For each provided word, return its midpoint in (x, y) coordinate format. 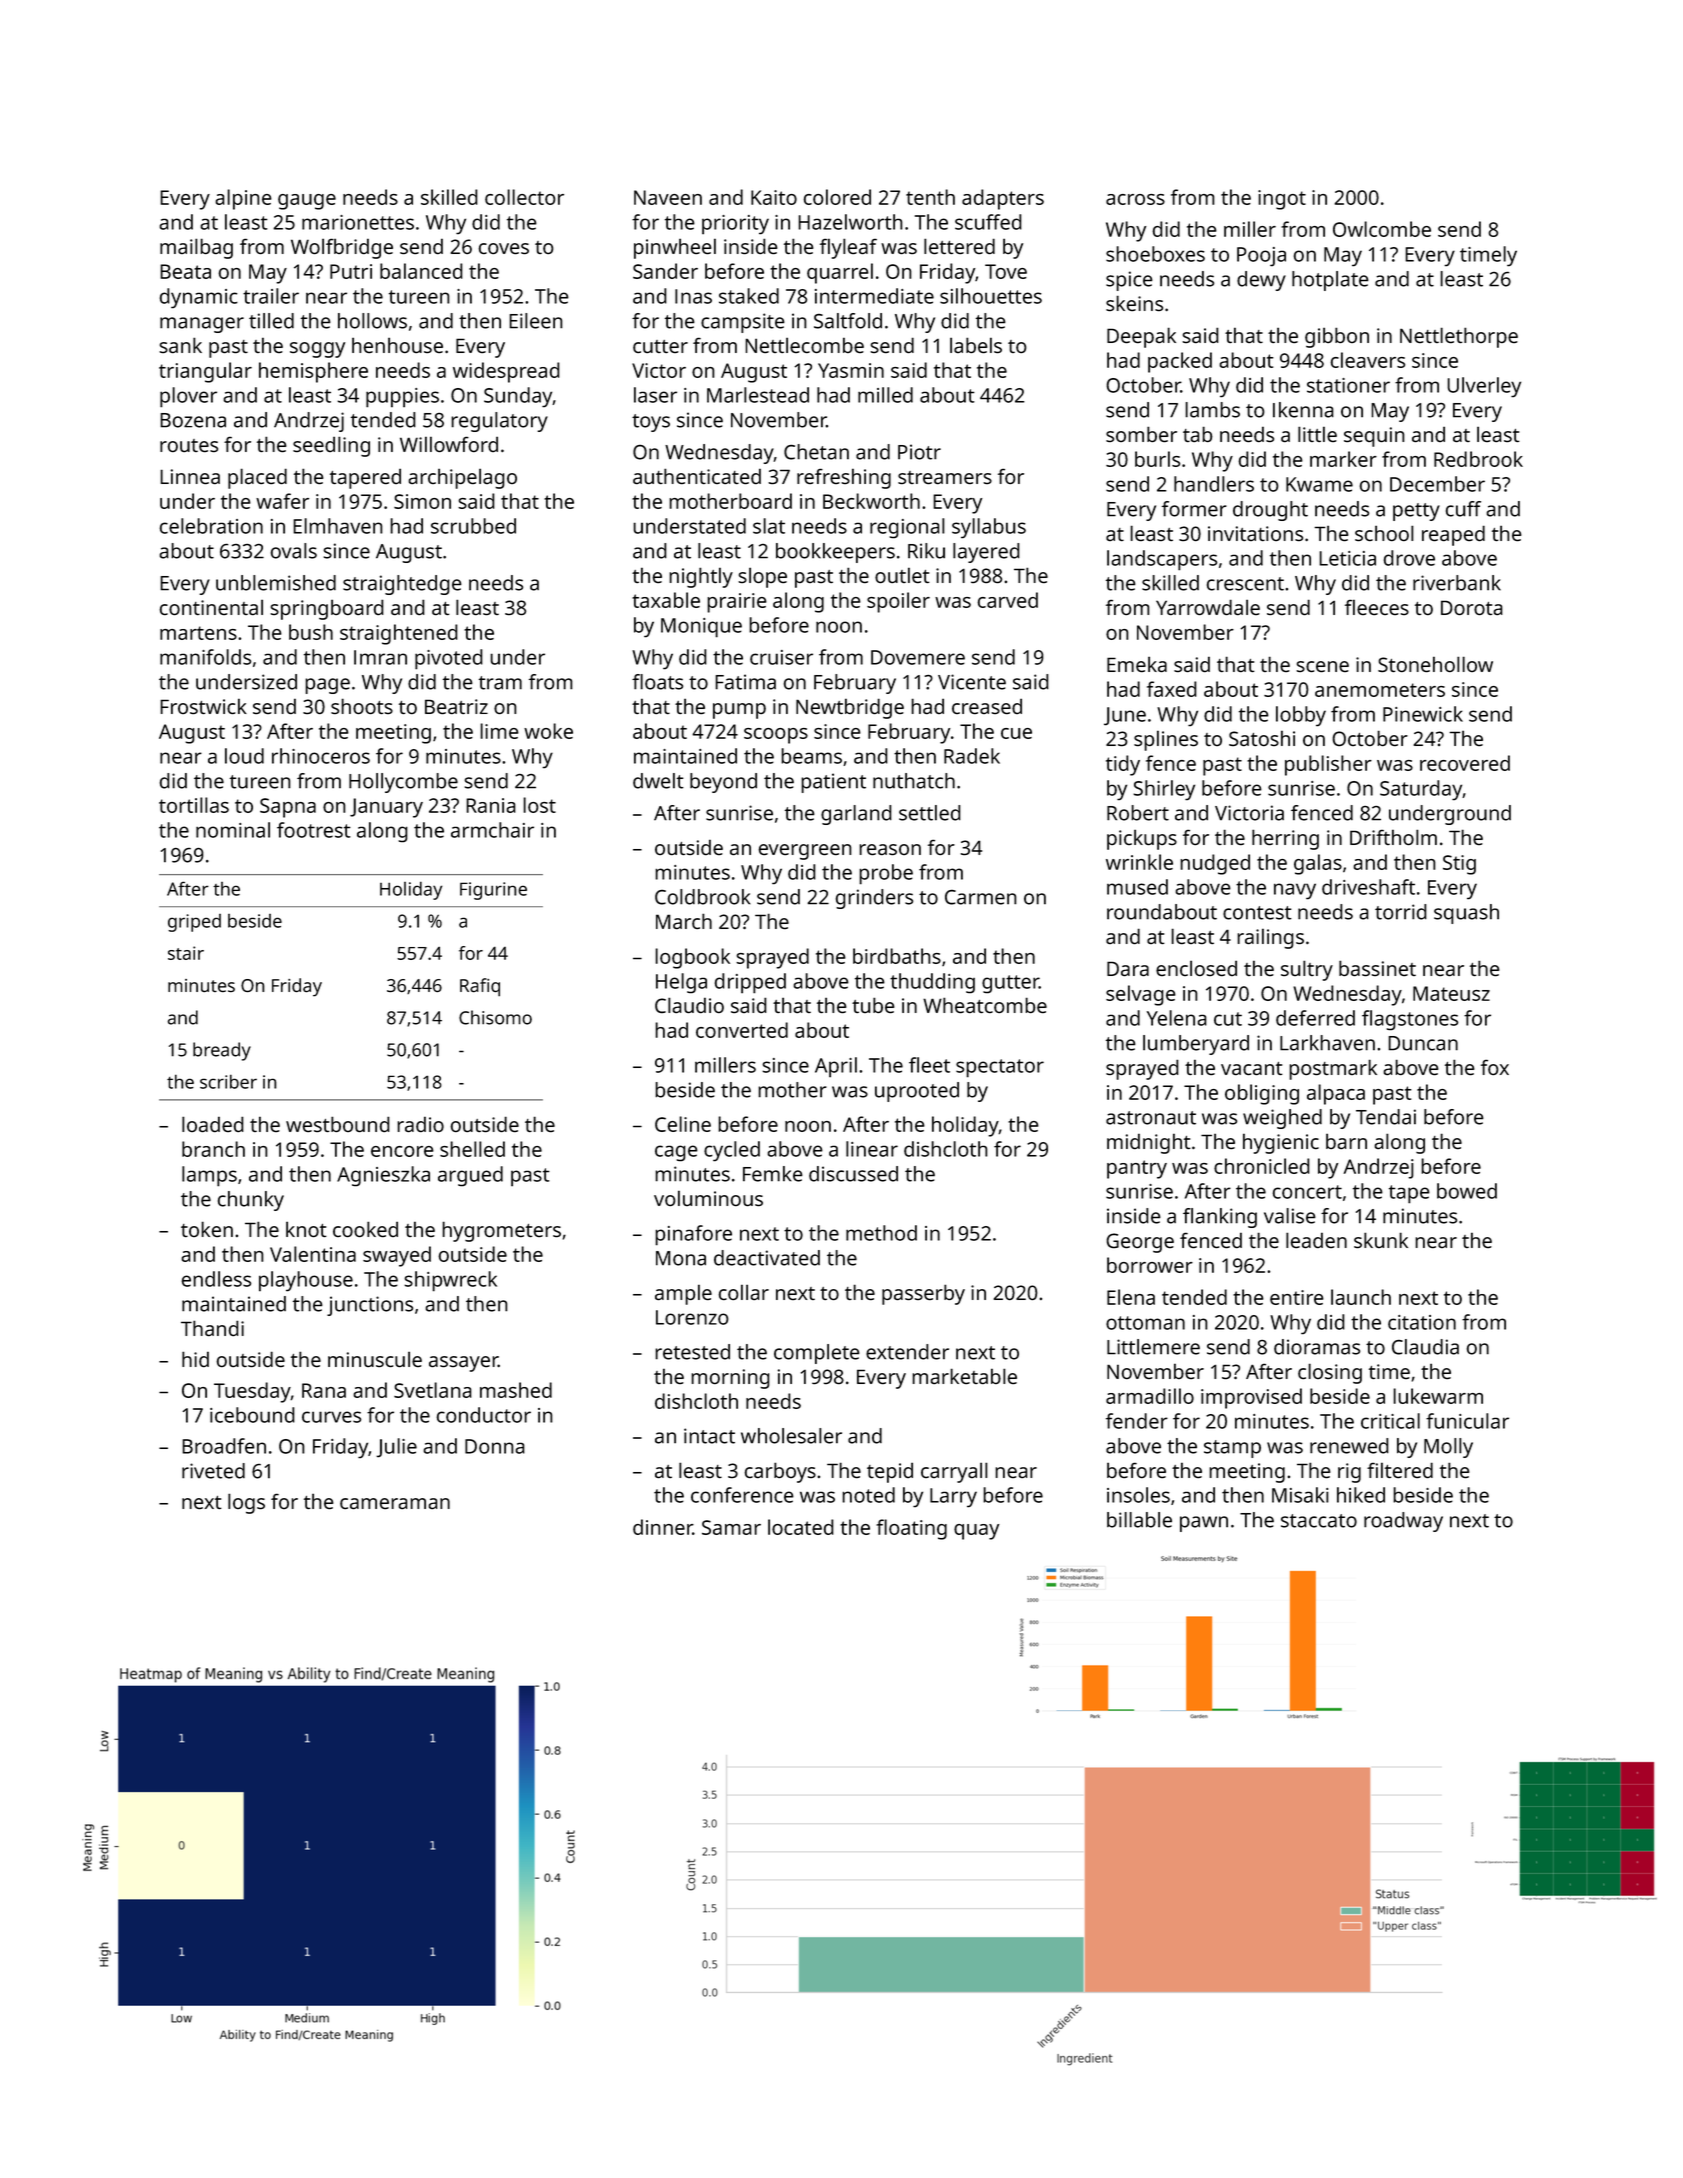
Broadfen (224, 1446)
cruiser (781, 657)
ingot (1282, 200)
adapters (1003, 199)
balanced (421, 271)
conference (742, 1495)
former (1194, 509)
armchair (492, 830)
